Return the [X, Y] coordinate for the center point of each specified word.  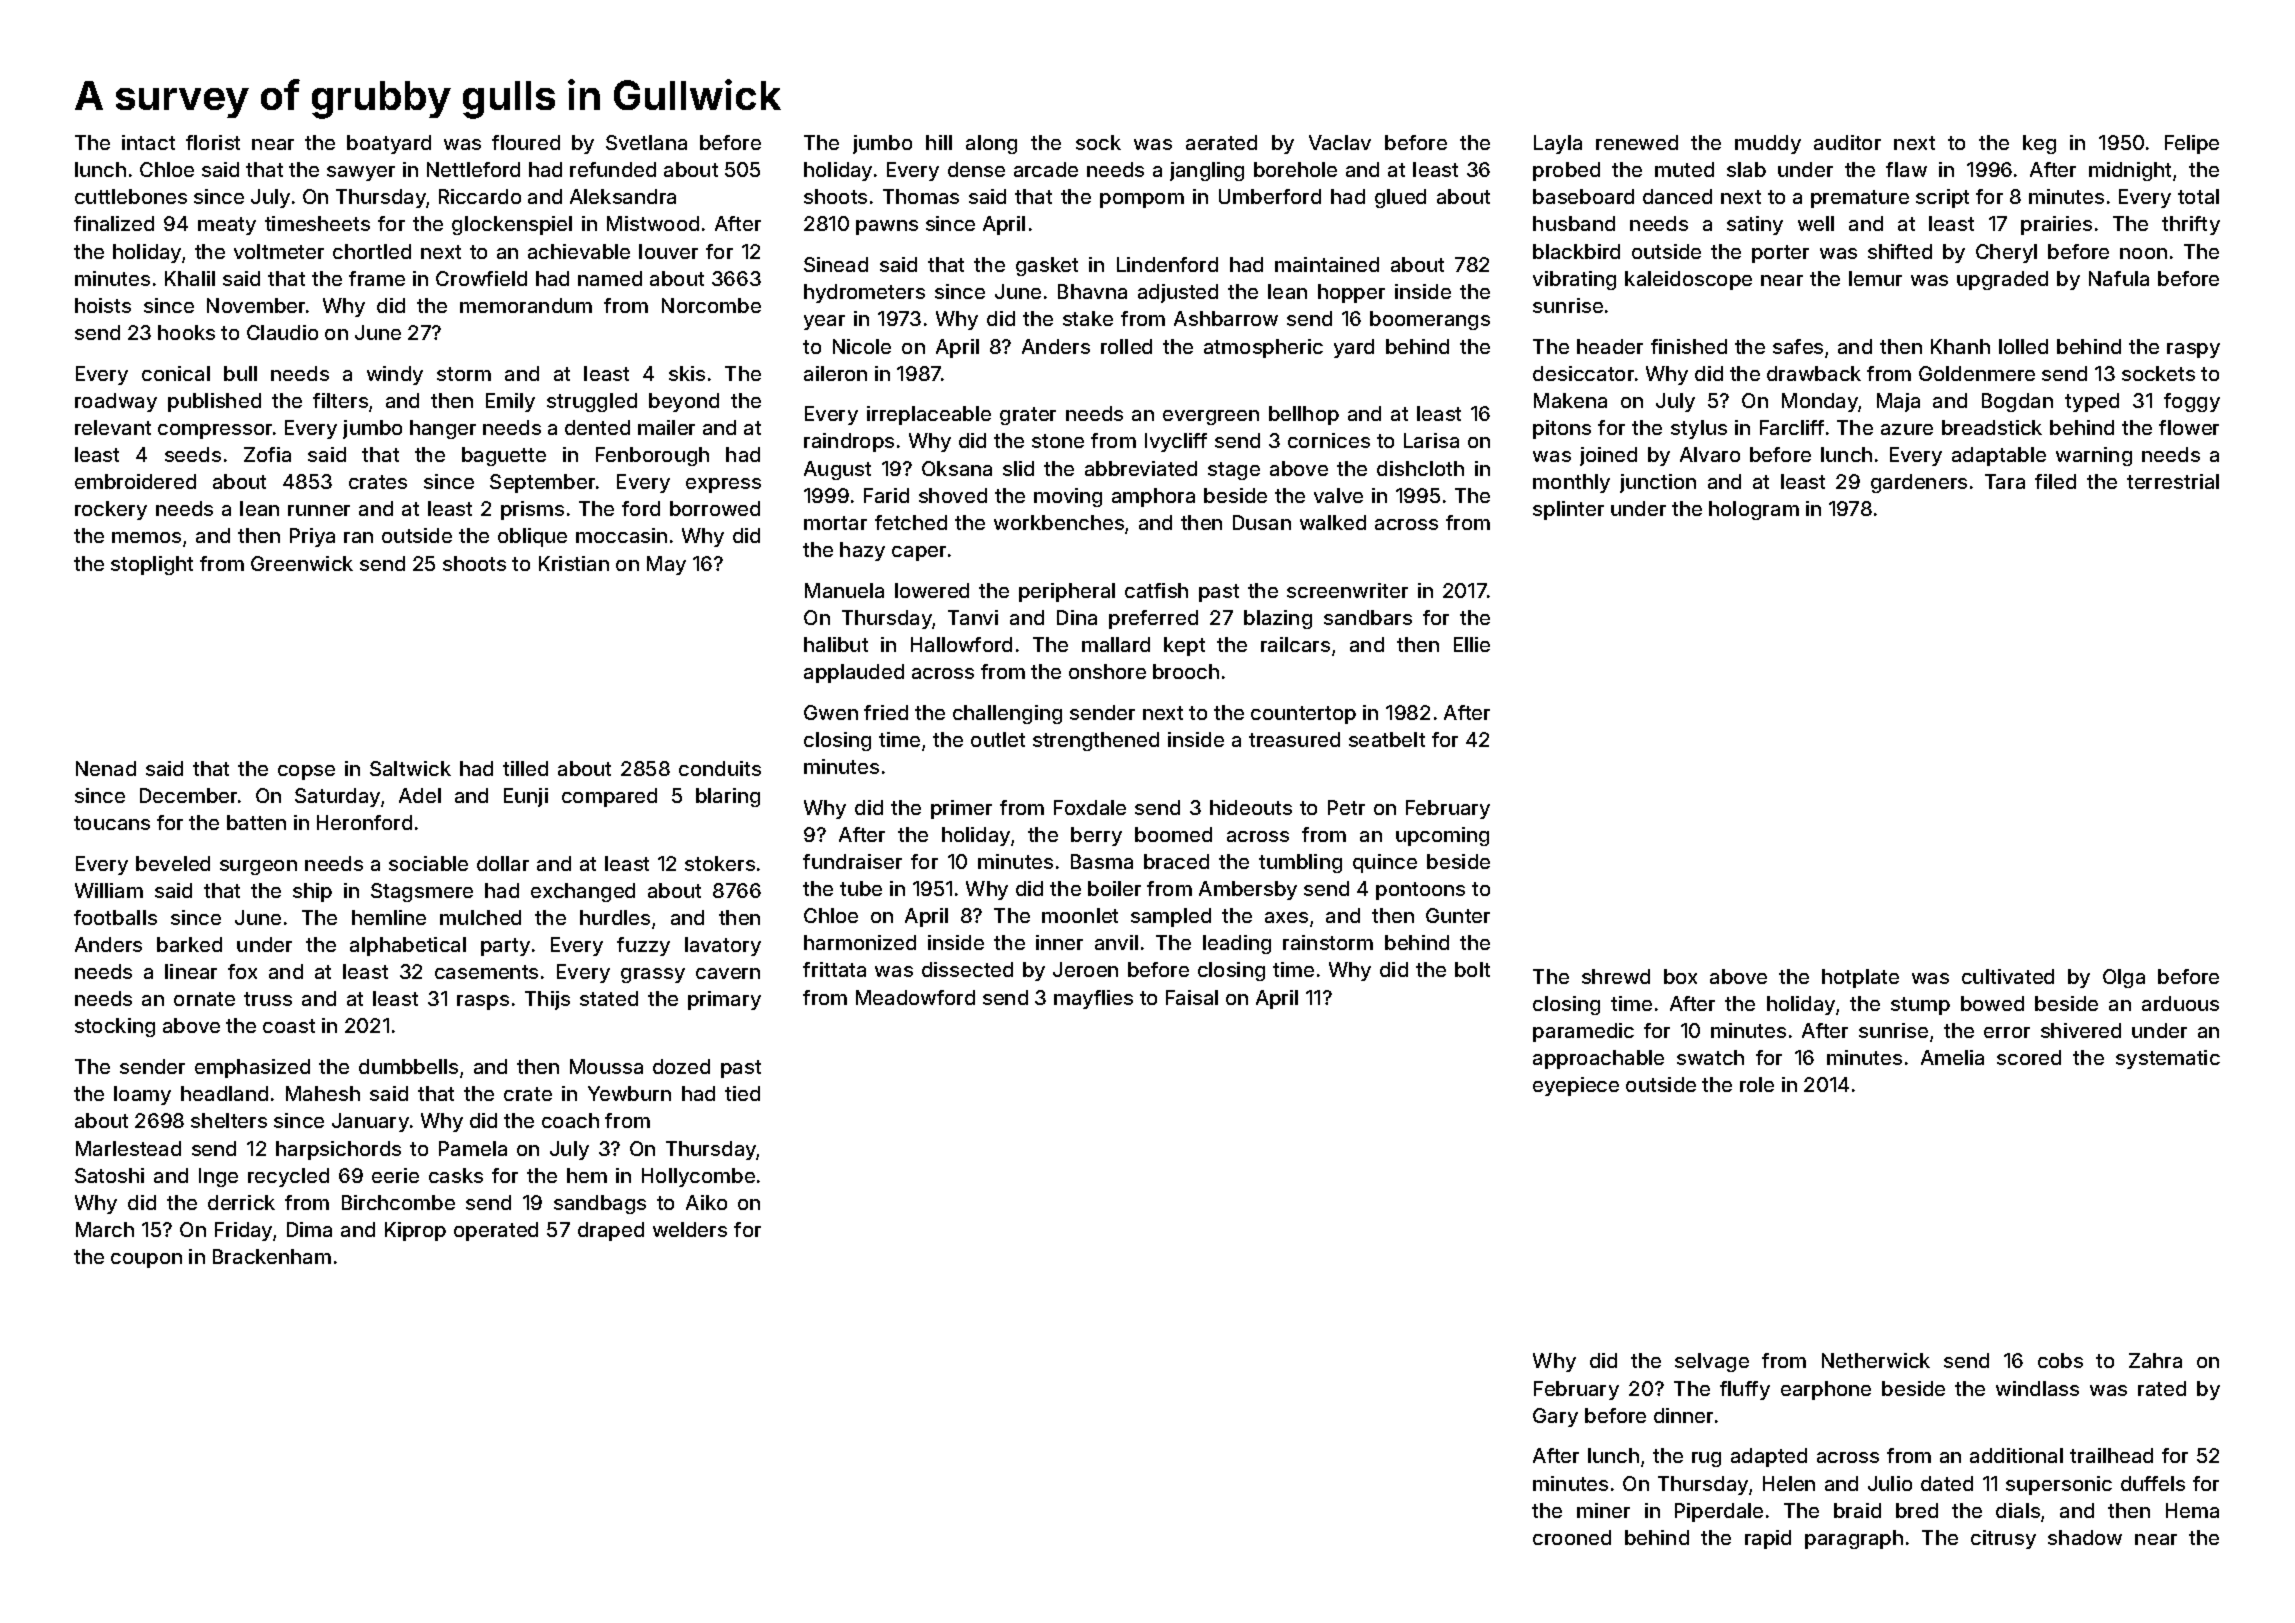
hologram [1754, 510]
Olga [2124, 978]
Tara [2005, 481]
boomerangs [1430, 320]
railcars [1295, 644]
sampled [1171, 917]
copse [306, 772]
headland [224, 1093]
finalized [114, 223]
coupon [146, 1260]
